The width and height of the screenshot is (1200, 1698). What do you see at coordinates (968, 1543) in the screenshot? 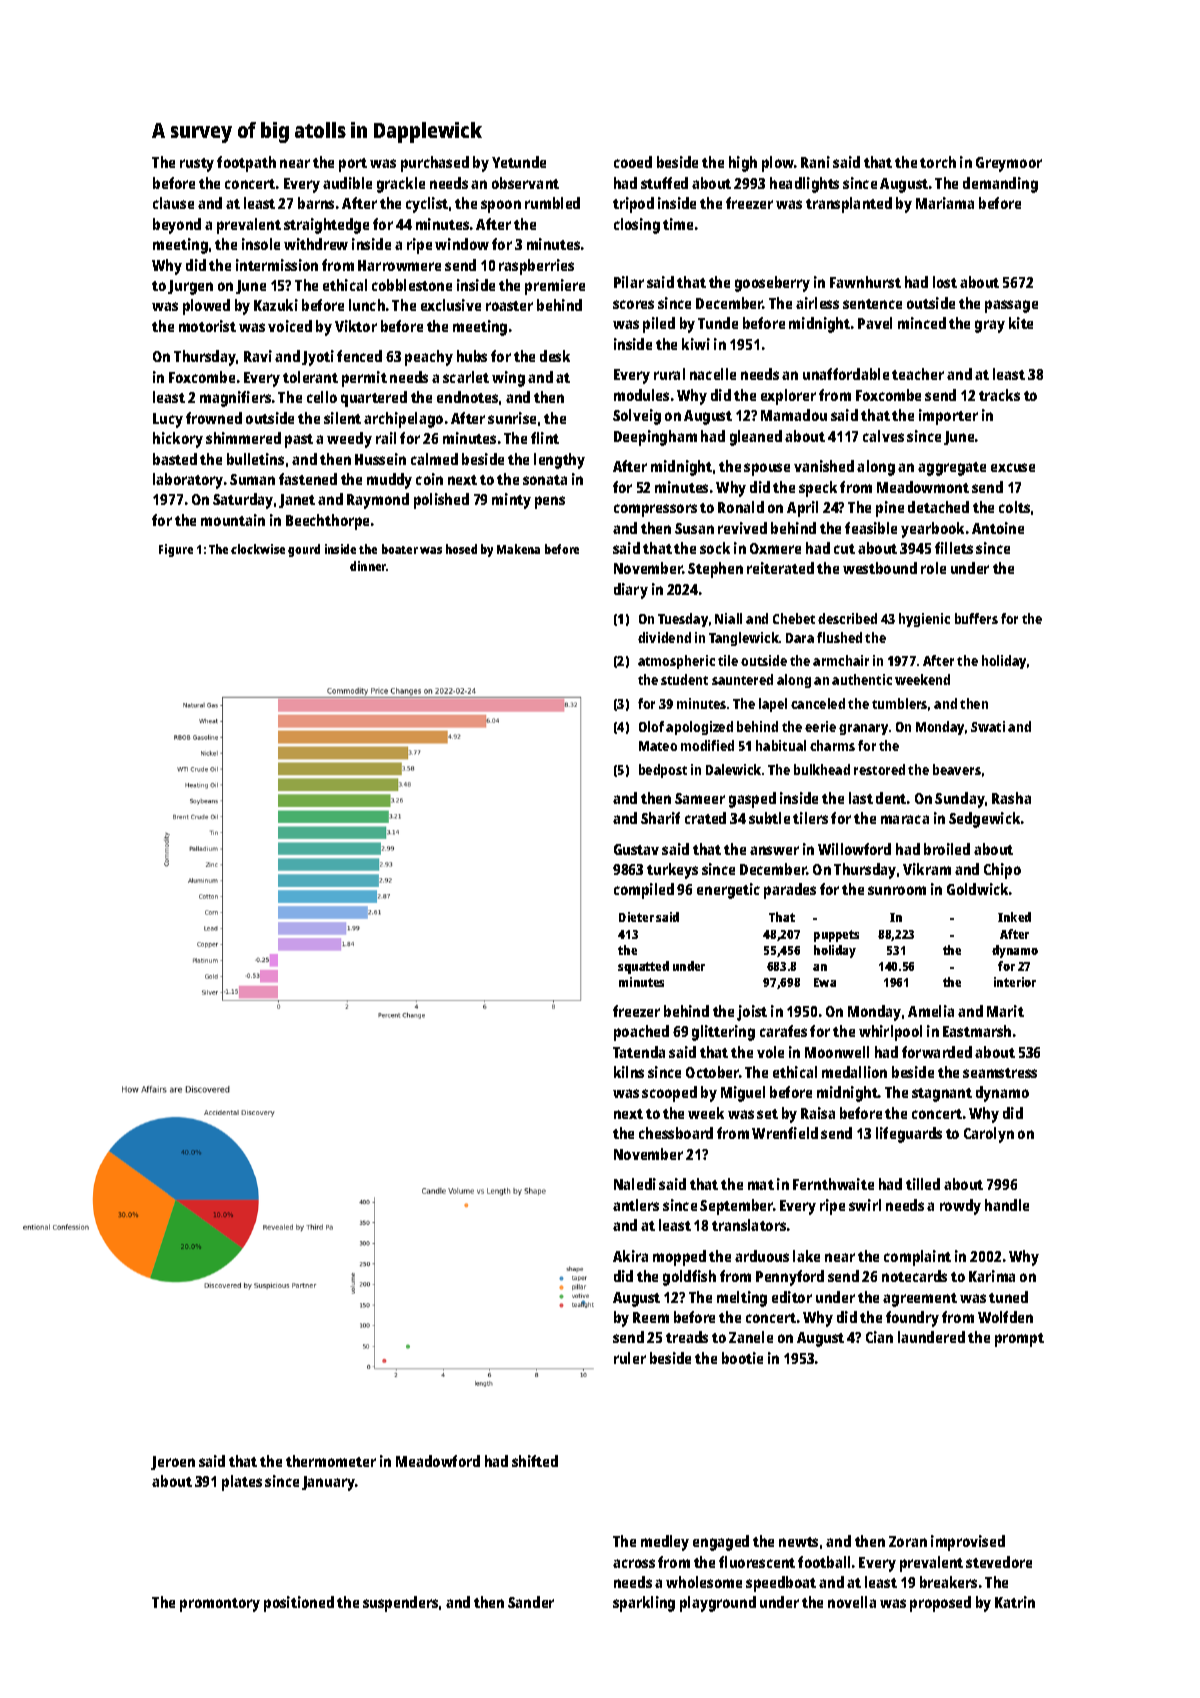
I see `improvised` at bounding box center [968, 1543].
